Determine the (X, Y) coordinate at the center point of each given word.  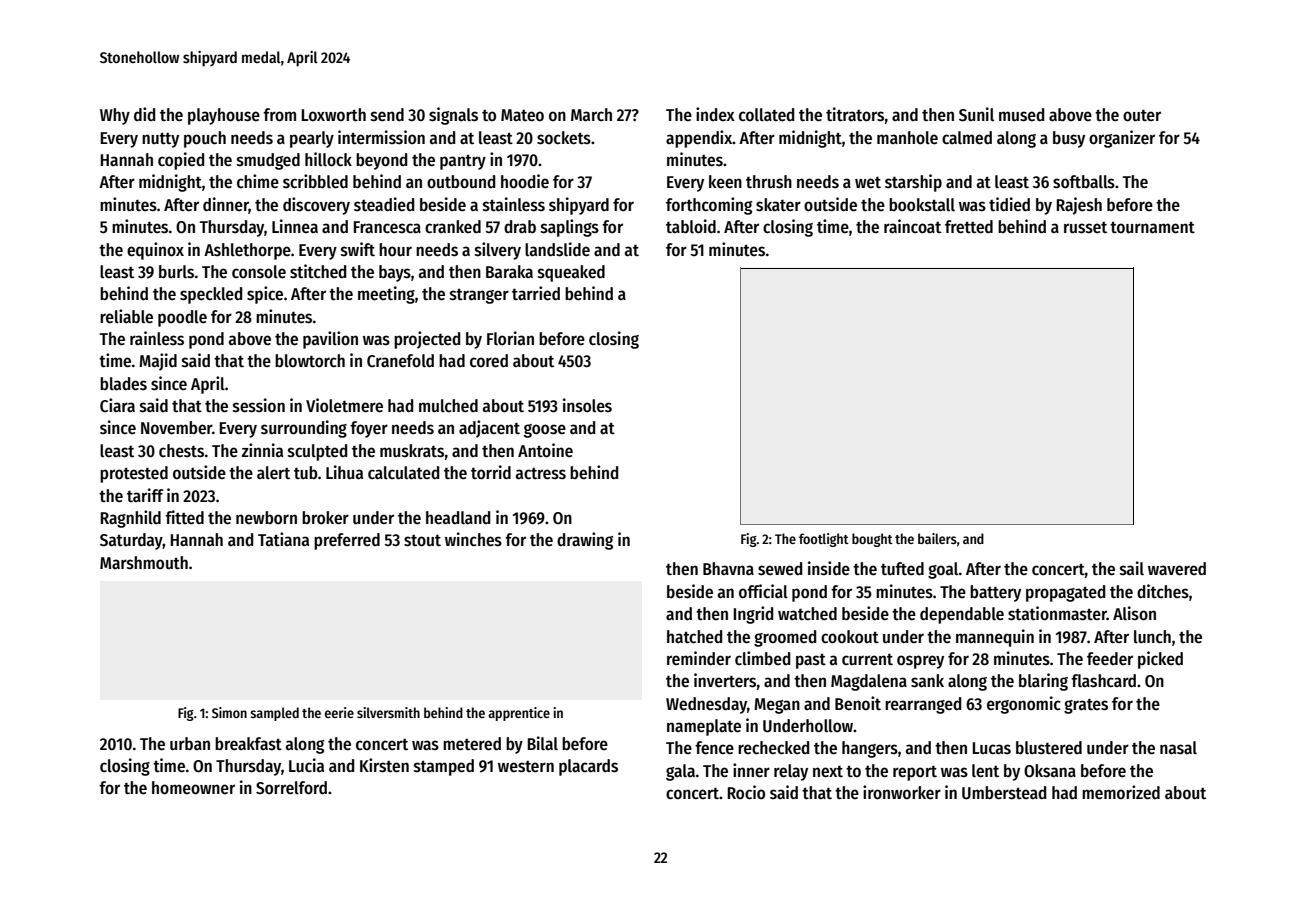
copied (181, 161)
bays (395, 273)
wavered (1177, 569)
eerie (339, 712)
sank (927, 681)
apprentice (519, 714)
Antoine (545, 450)
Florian (510, 338)
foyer (369, 429)
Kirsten (384, 765)
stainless (514, 204)
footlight (824, 540)
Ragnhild (131, 519)
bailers (937, 538)
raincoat (912, 226)
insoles (587, 405)
